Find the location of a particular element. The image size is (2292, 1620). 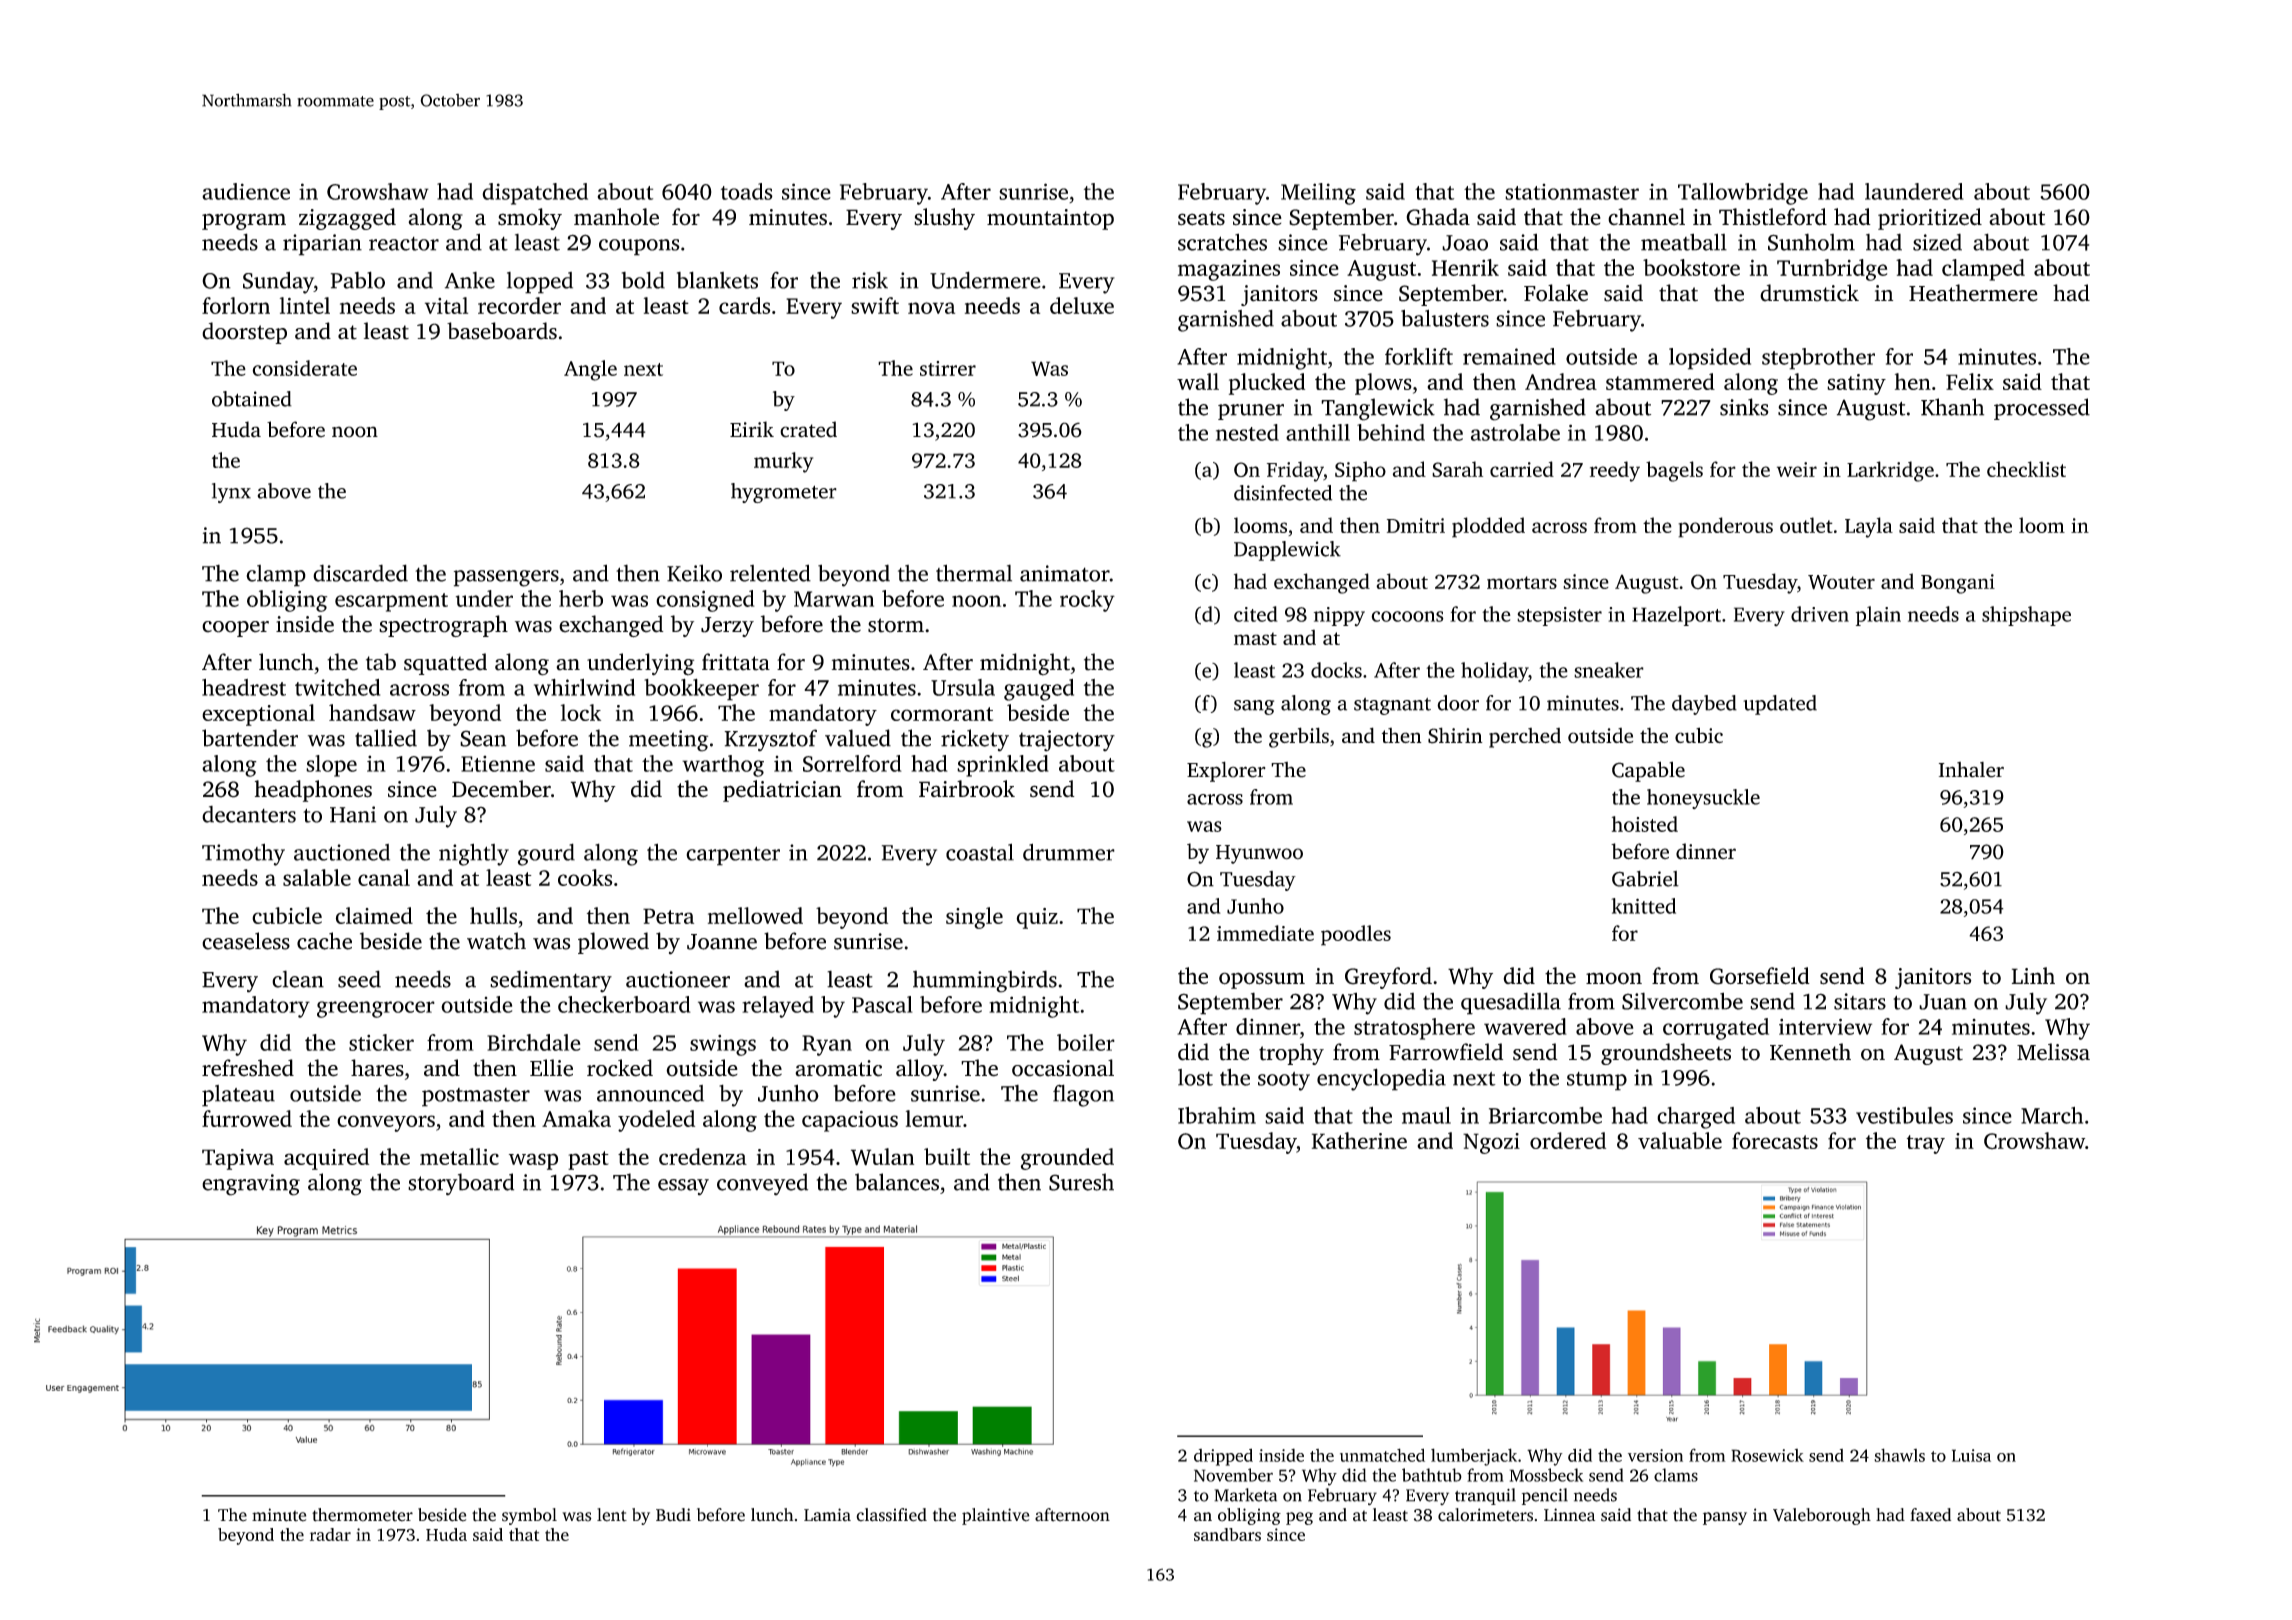

daybed is located at coordinates (1704, 705).
